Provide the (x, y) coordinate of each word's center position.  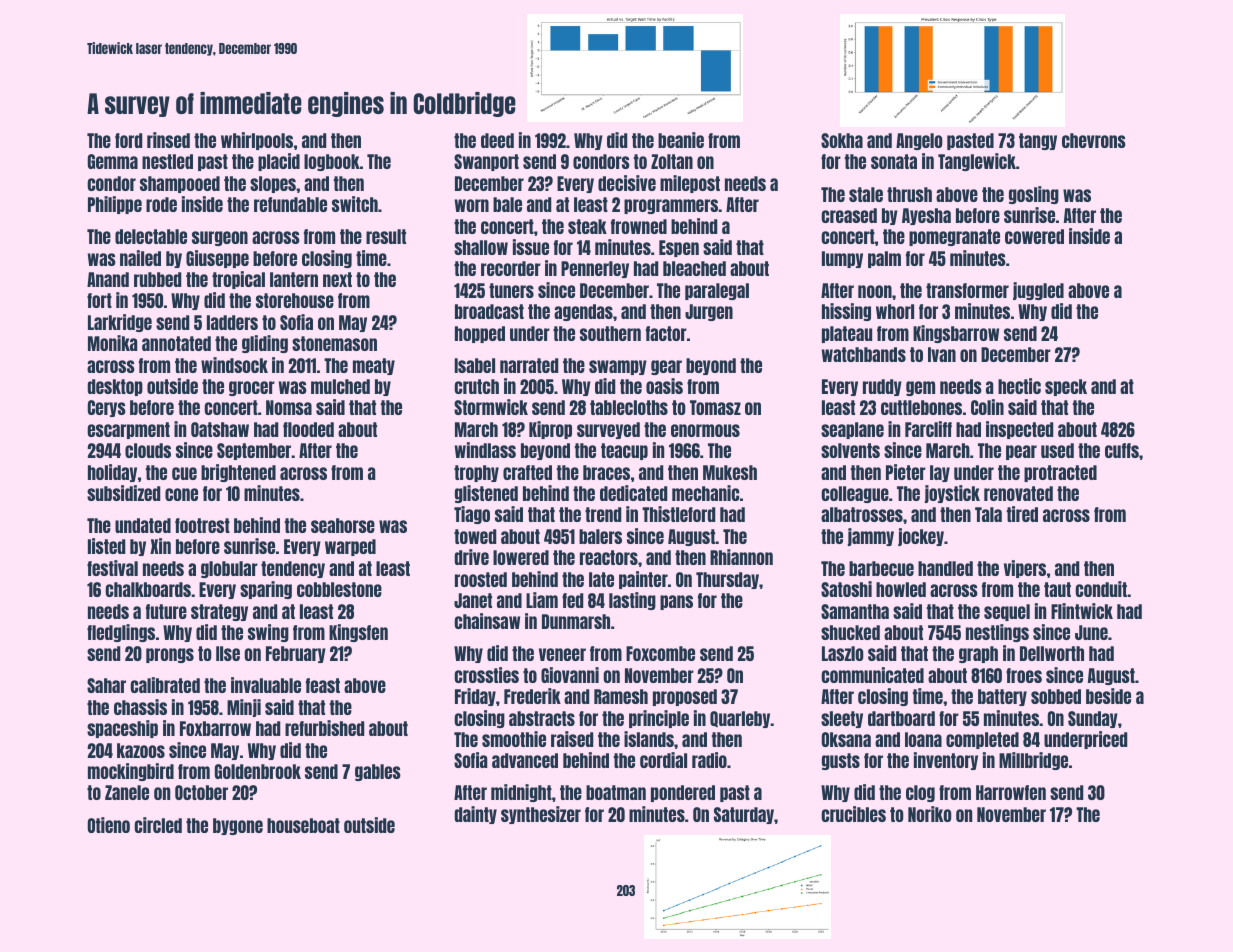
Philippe (115, 205)
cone (181, 494)
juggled (1038, 291)
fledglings (121, 633)
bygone (238, 826)
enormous (705, 430)
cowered (1034, 236)
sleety (842, 719)
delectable (151, 236)
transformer (967, 290)
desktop (115, 387)
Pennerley (595, 269)
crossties (486, 675)
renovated (1018, 493)
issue (531, 247)
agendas (583, 312)
